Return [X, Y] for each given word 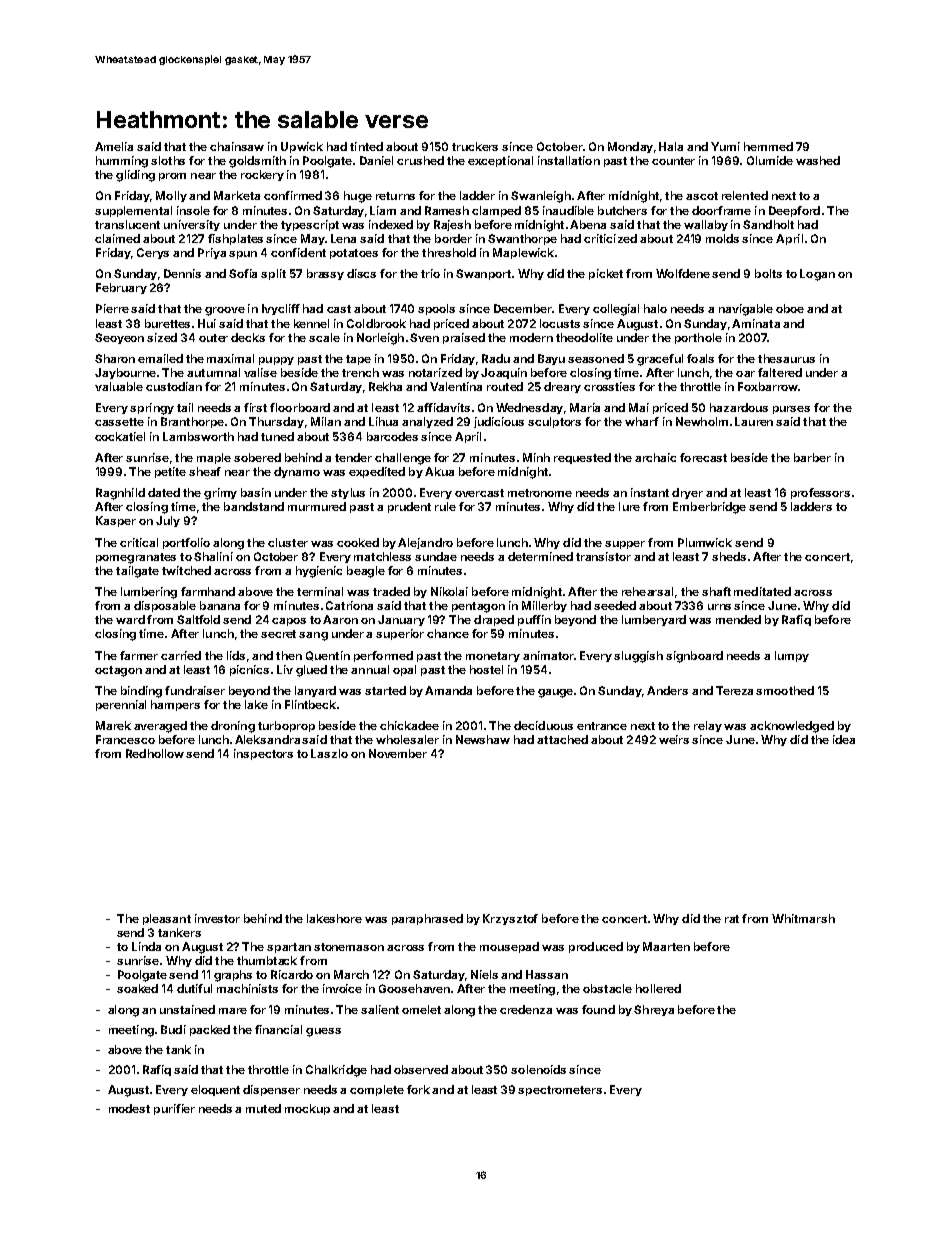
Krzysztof [510, 919]
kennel [311, 323]
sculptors [554, 422]
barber [812, 457]
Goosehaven [414, 988]
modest [129, 1108]
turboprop [286, 726]
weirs [674, 739]
